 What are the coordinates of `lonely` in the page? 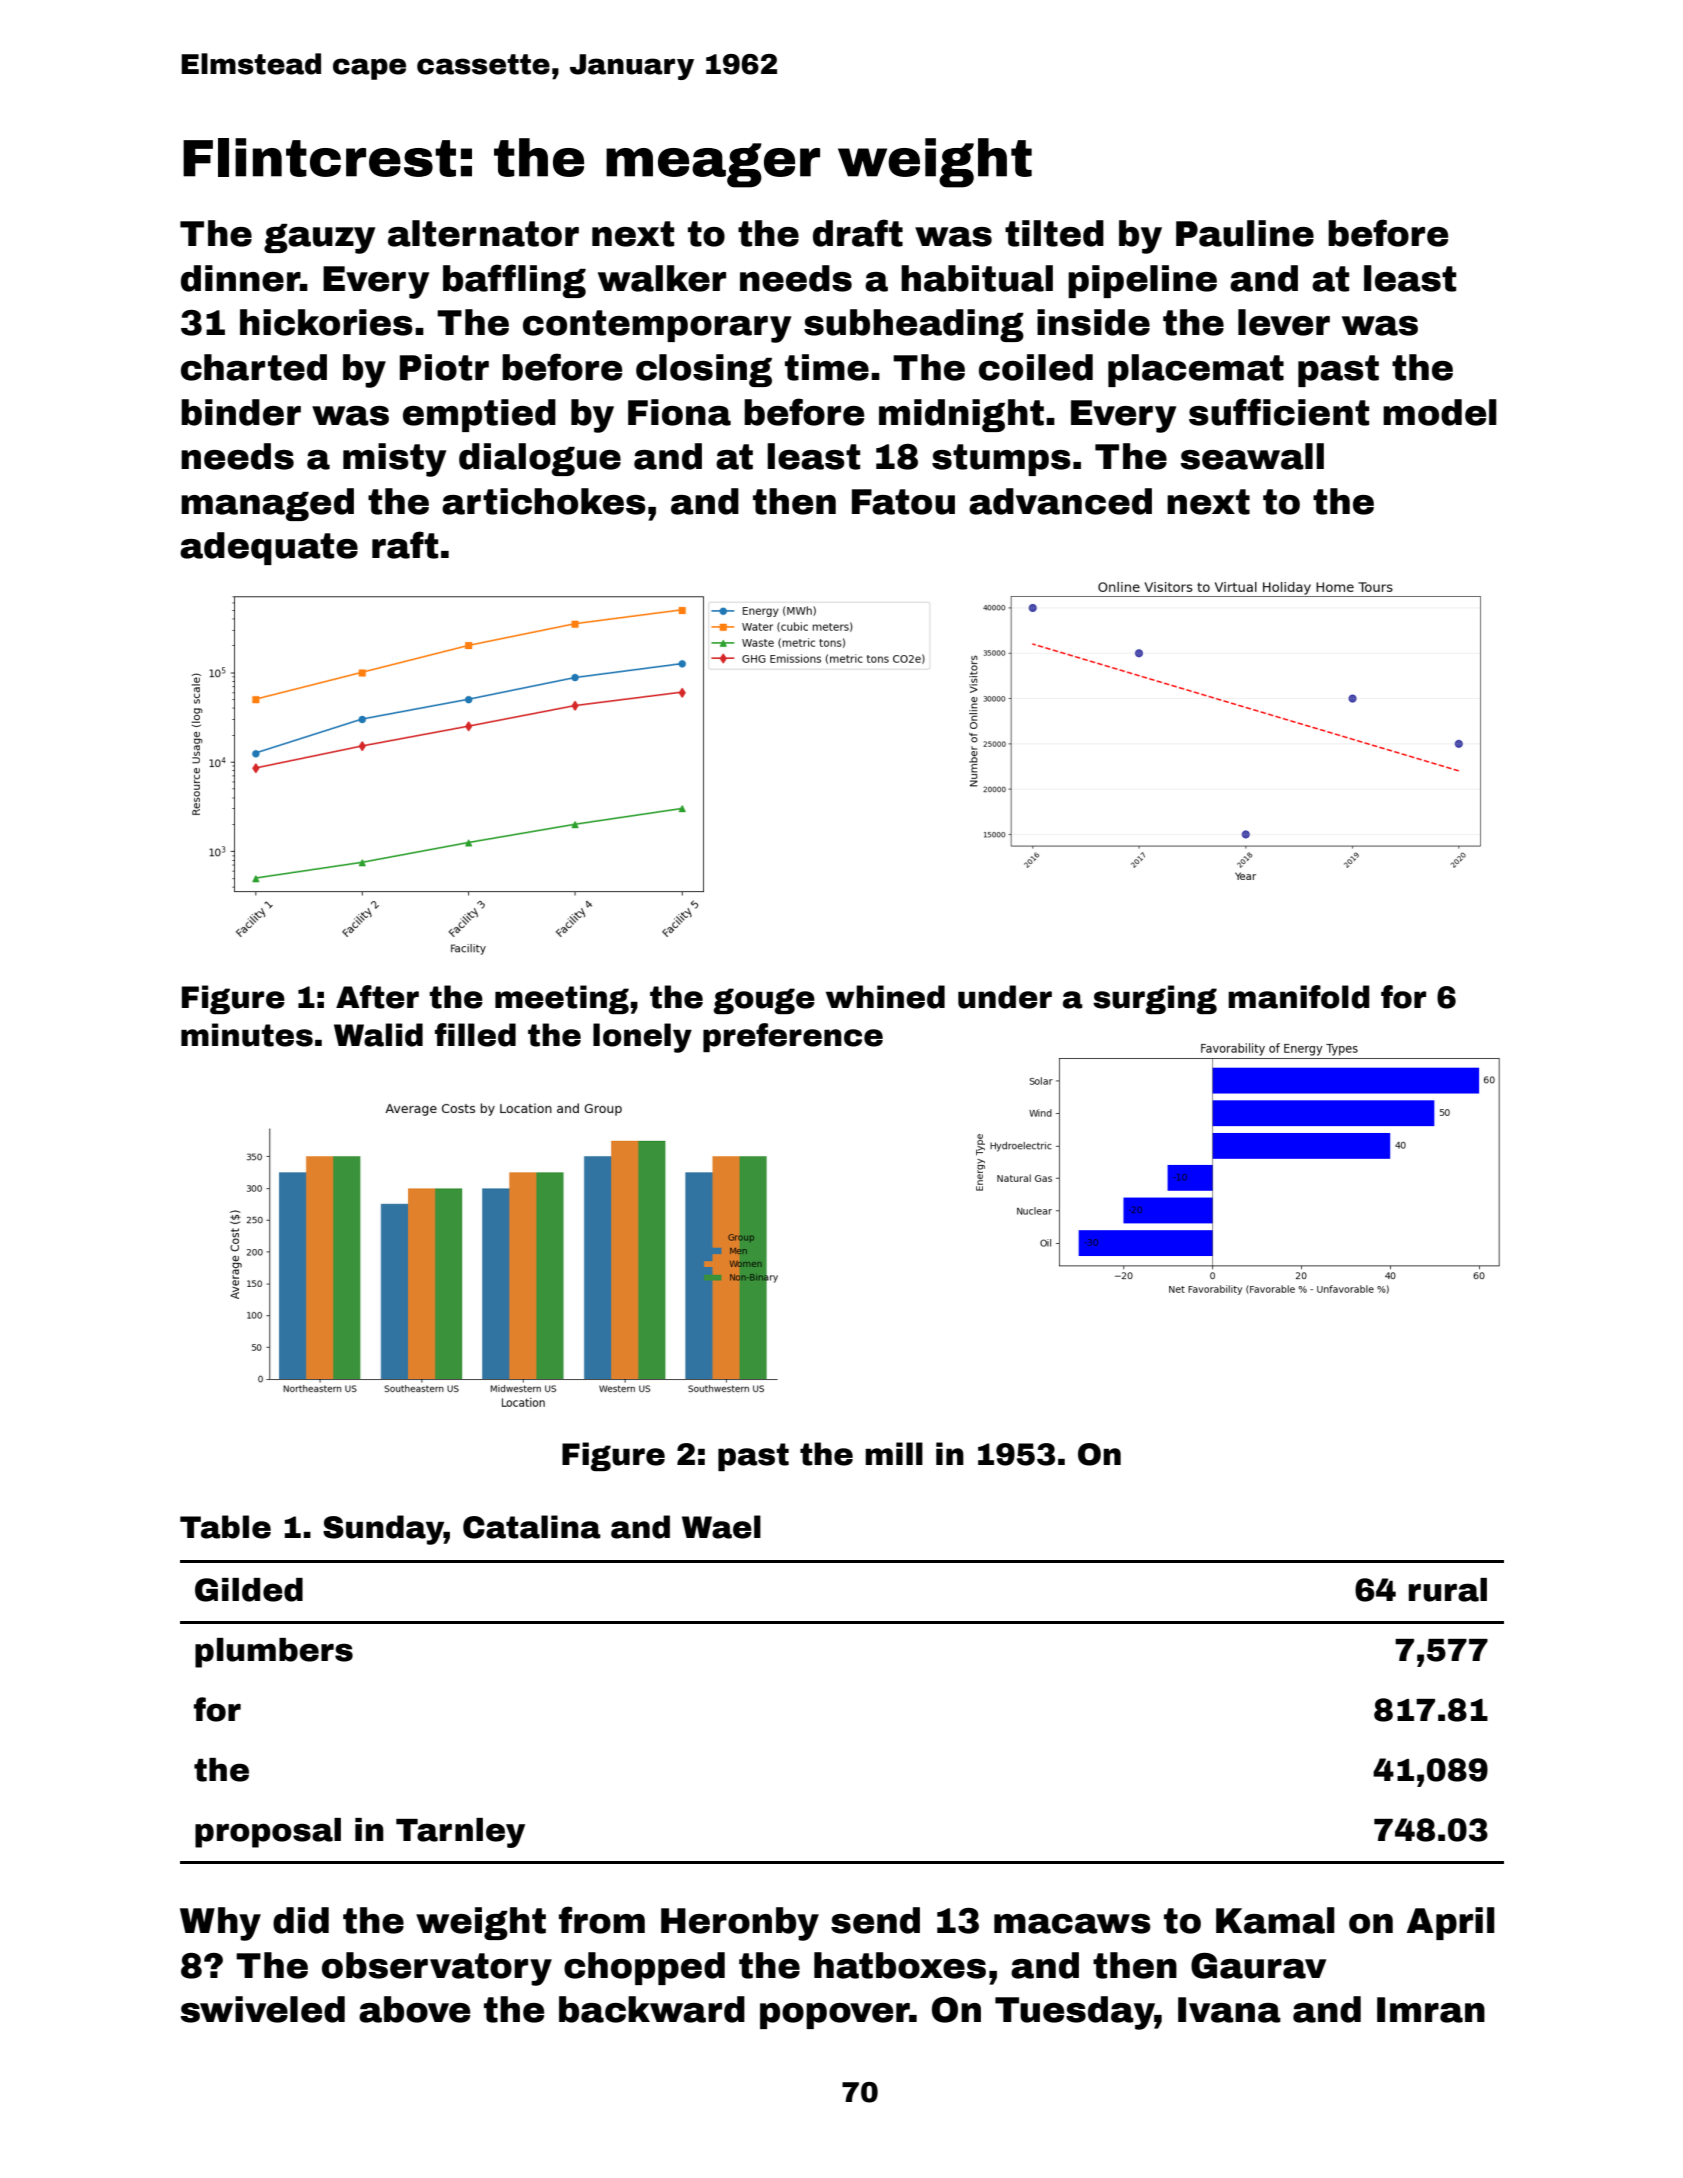 It's located at (642, 1038).
